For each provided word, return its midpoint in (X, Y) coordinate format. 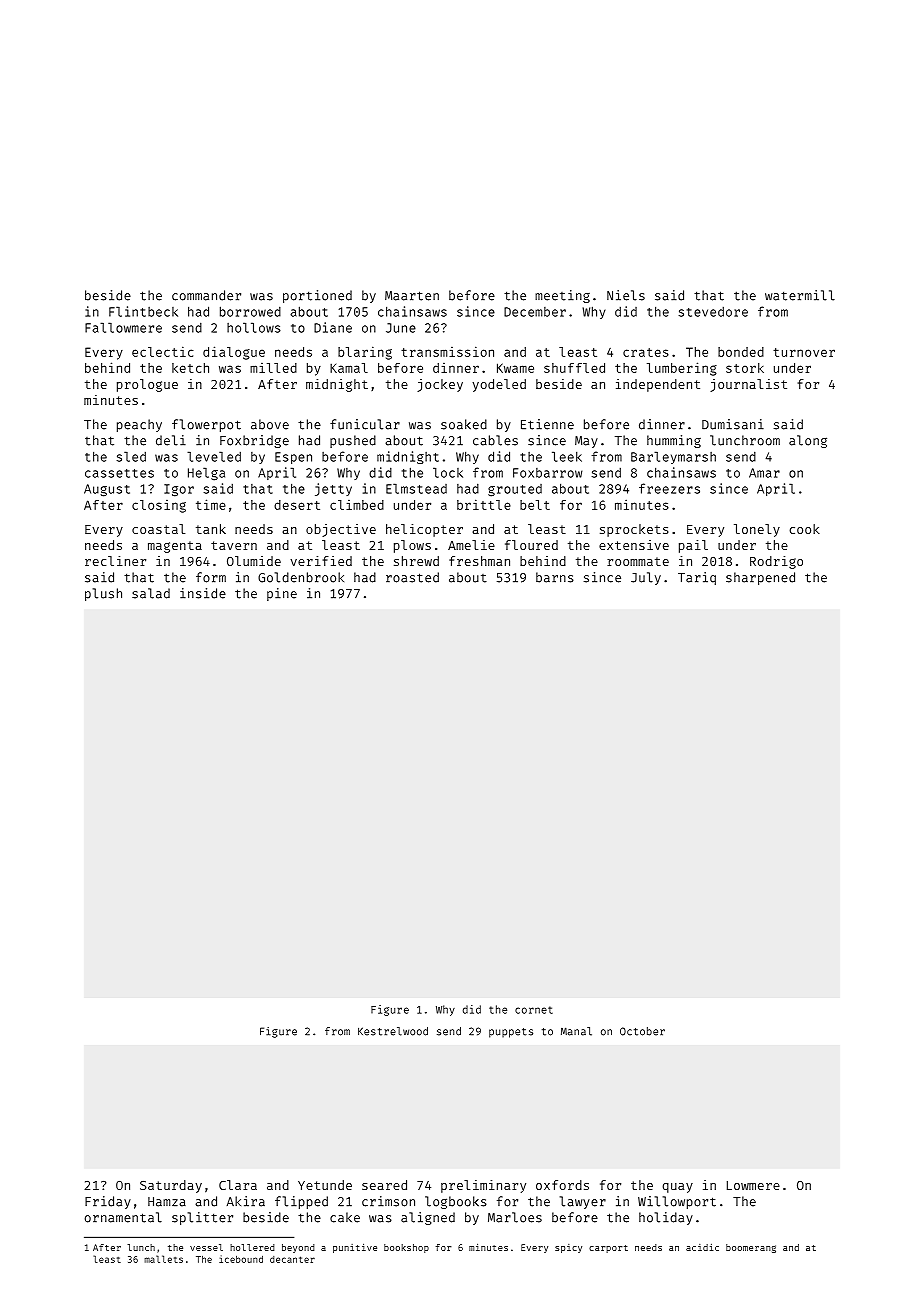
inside (203, 593)
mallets (163, 1259)
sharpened (760, 578)
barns (555, 577)
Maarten (412, 296)
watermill (800, 295)
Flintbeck (143, 311)
